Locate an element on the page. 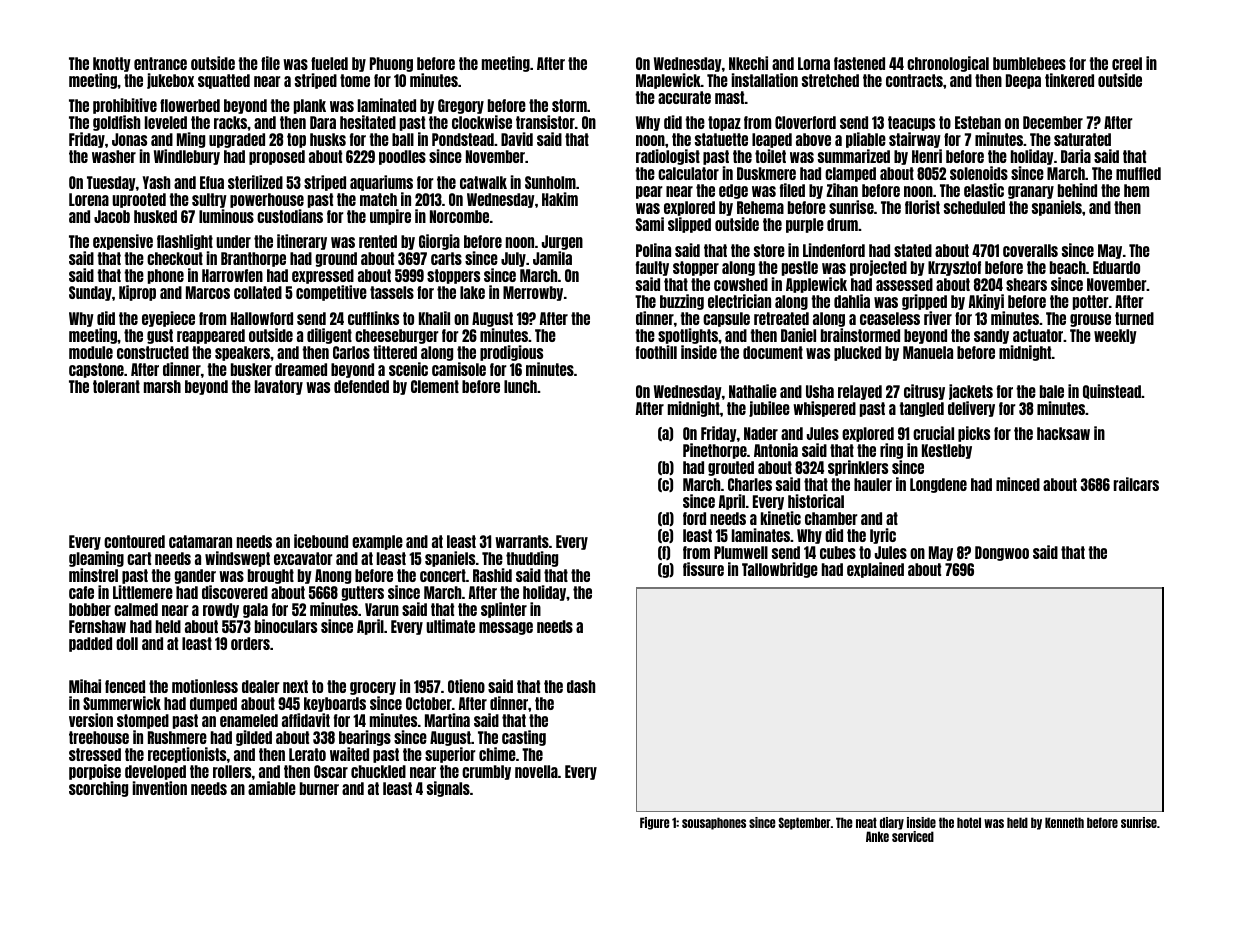  Dongwoo is located at coordinates (1002, 553).
